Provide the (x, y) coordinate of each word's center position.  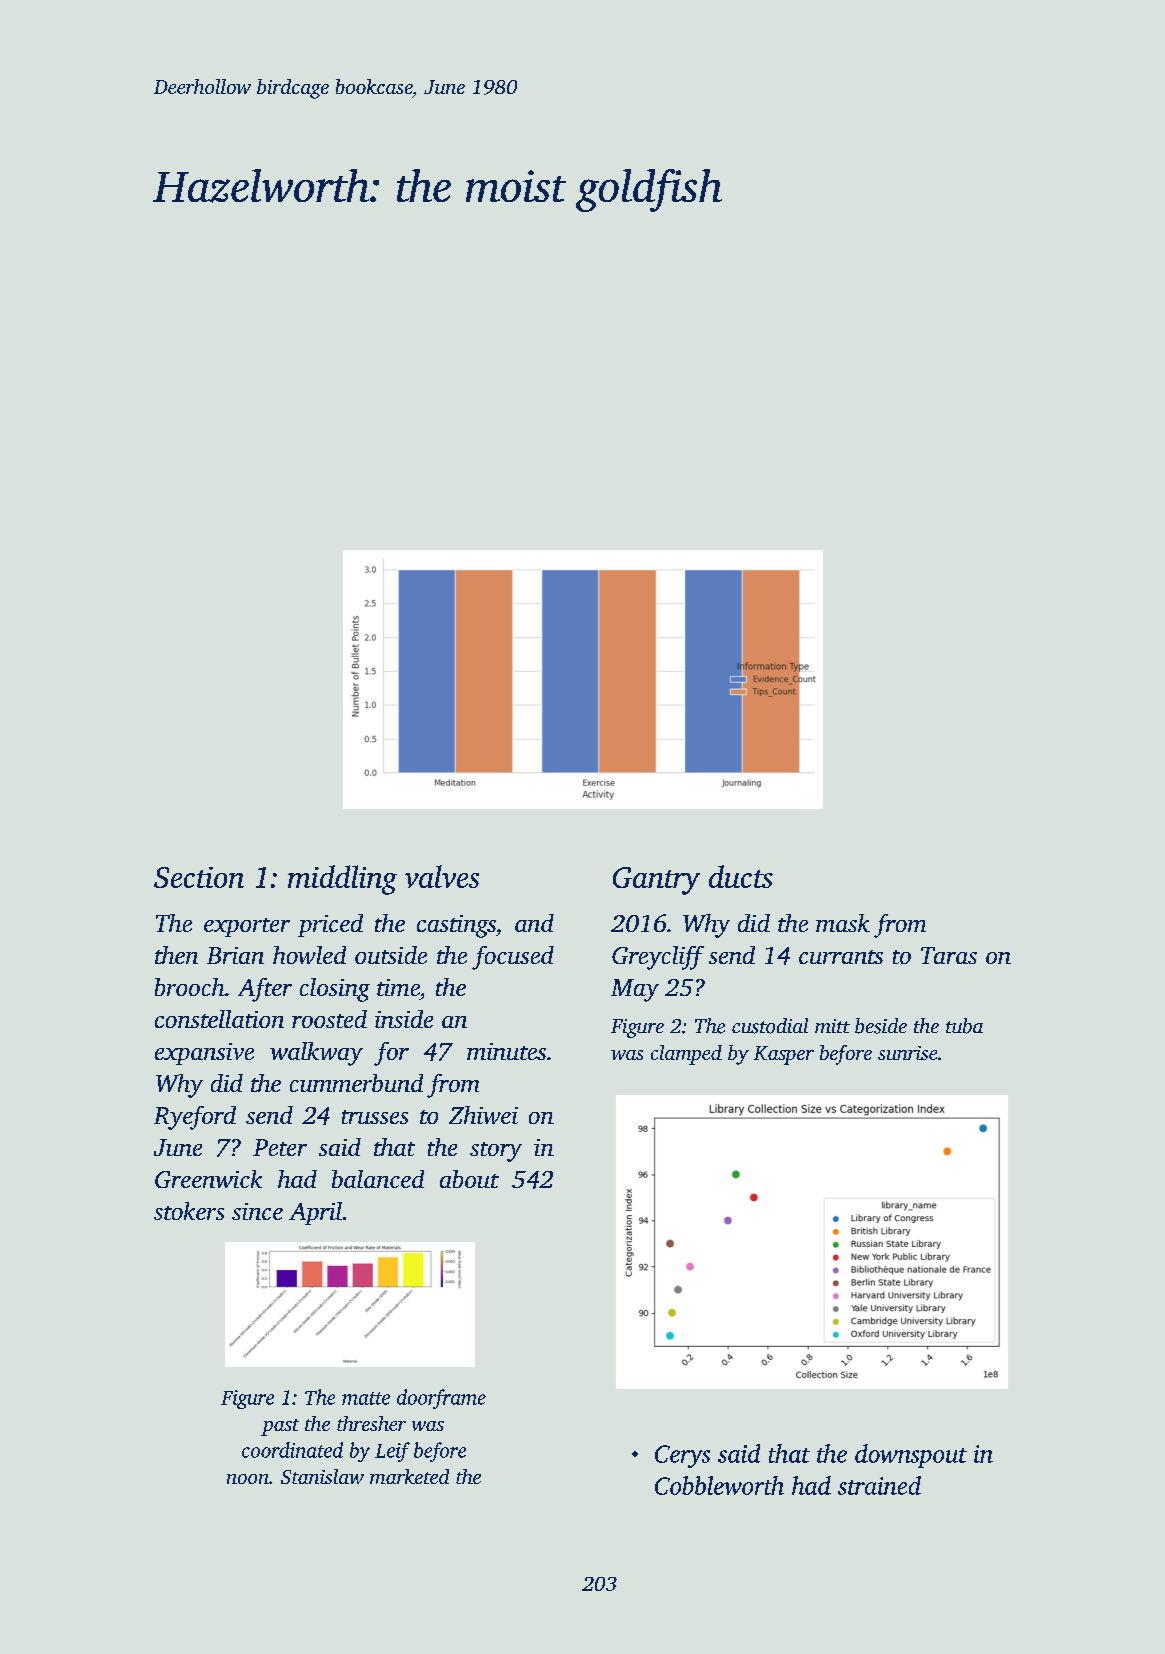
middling (342, 880)
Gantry (656, 881)
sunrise (907, 1053)
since (257, 1211)
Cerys (682, 1456)
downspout (911, 1456)
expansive (204, 1054)
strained (879, 1485)
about (469, 1179)
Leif (392, 1452)
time (398, 987)
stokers (189, 1211)
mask (843, 923)
